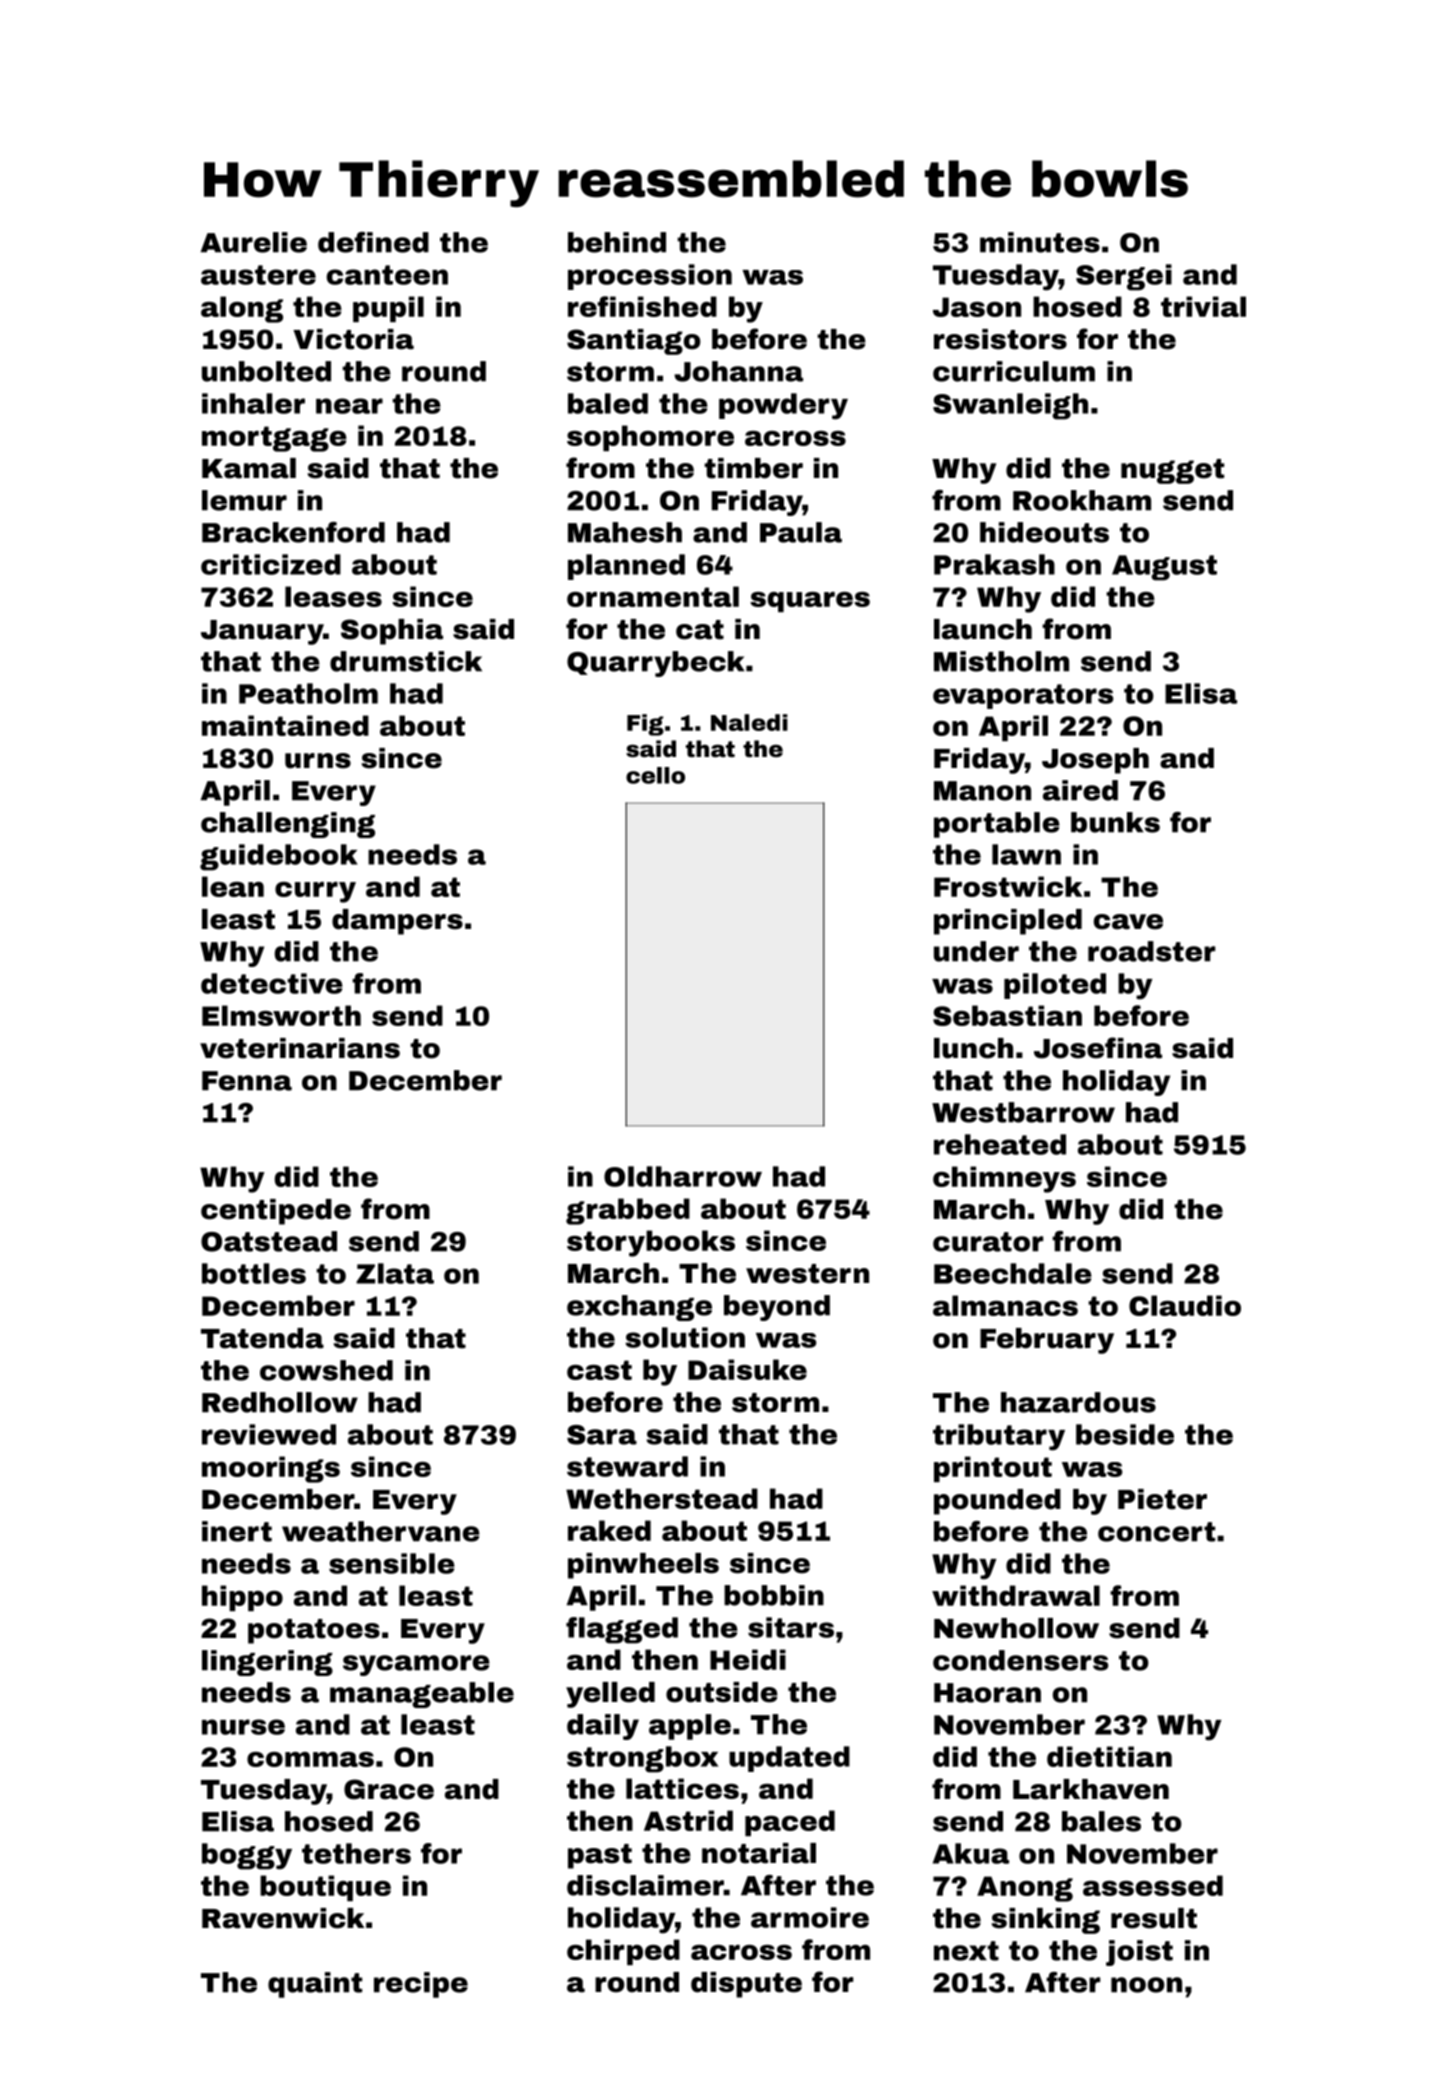 This document has height=2100, width=1450. What do you see at coordinates (1047, 1341) in the document?
I see `February` at bounding box center [1047, 1341].
